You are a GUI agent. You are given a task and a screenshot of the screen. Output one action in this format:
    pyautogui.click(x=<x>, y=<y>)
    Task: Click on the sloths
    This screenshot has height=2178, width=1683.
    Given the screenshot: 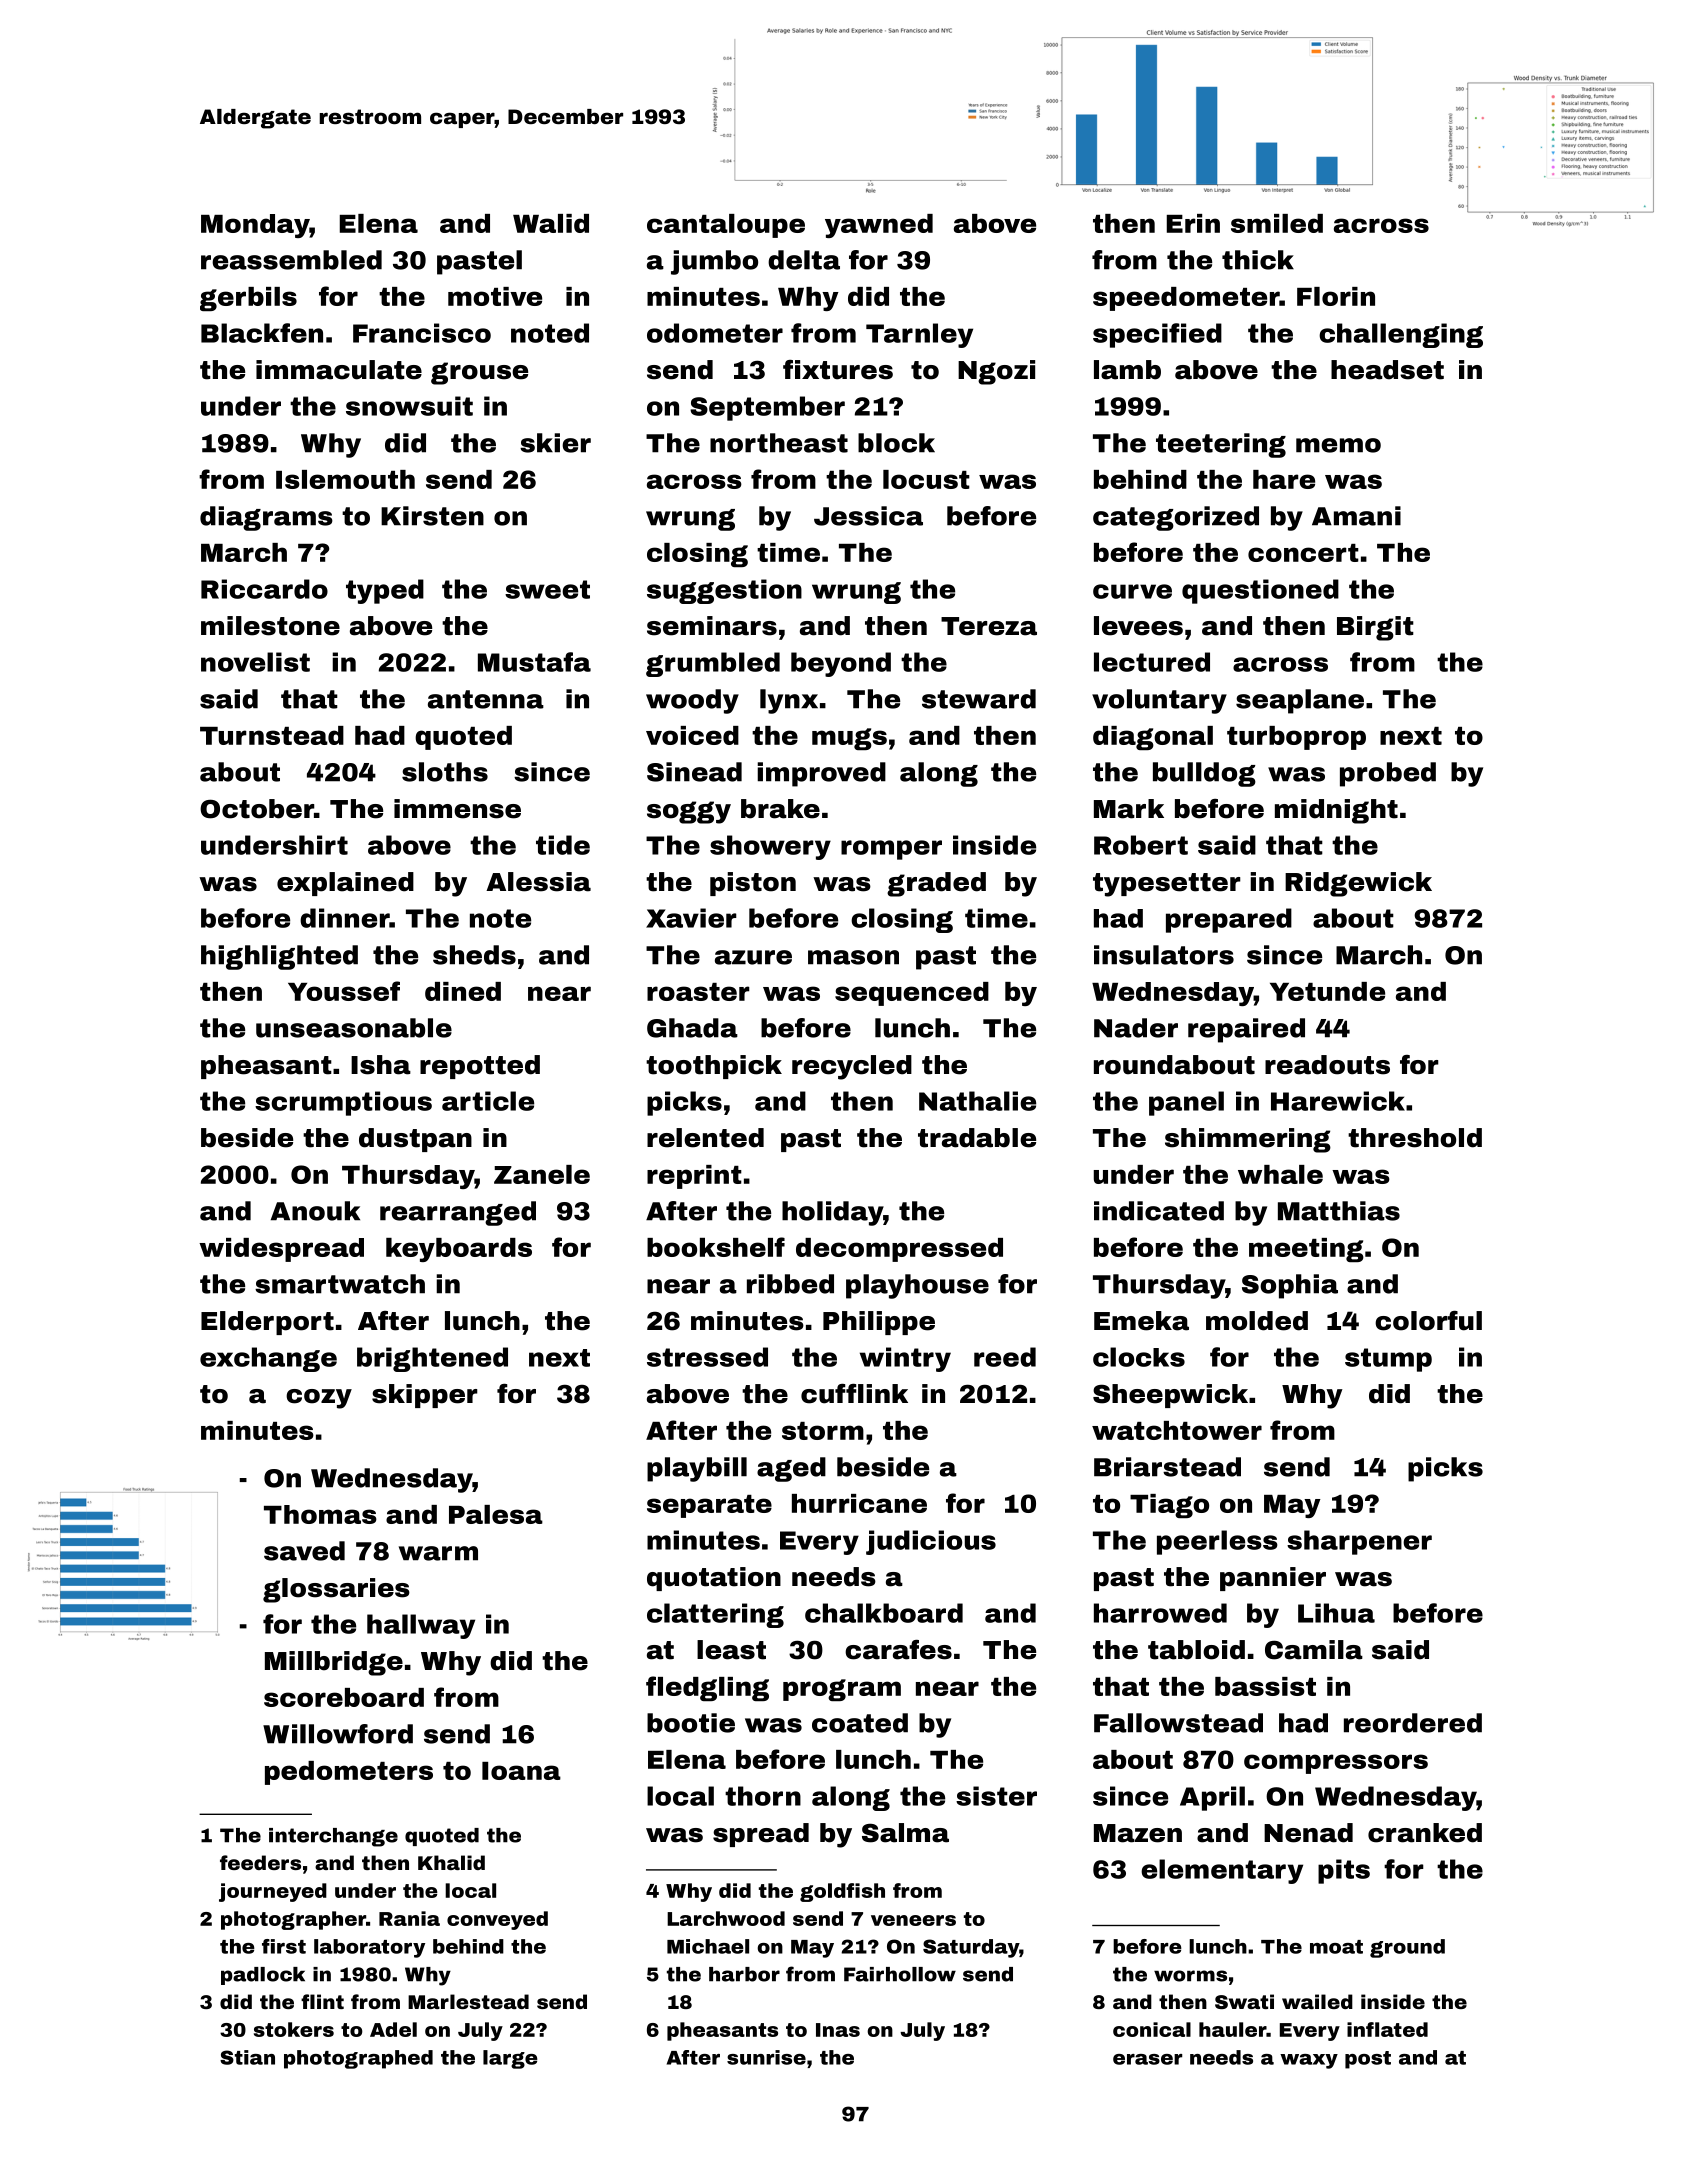 What is the action you would take?
    pyautogui.click(x=445, y=772)
